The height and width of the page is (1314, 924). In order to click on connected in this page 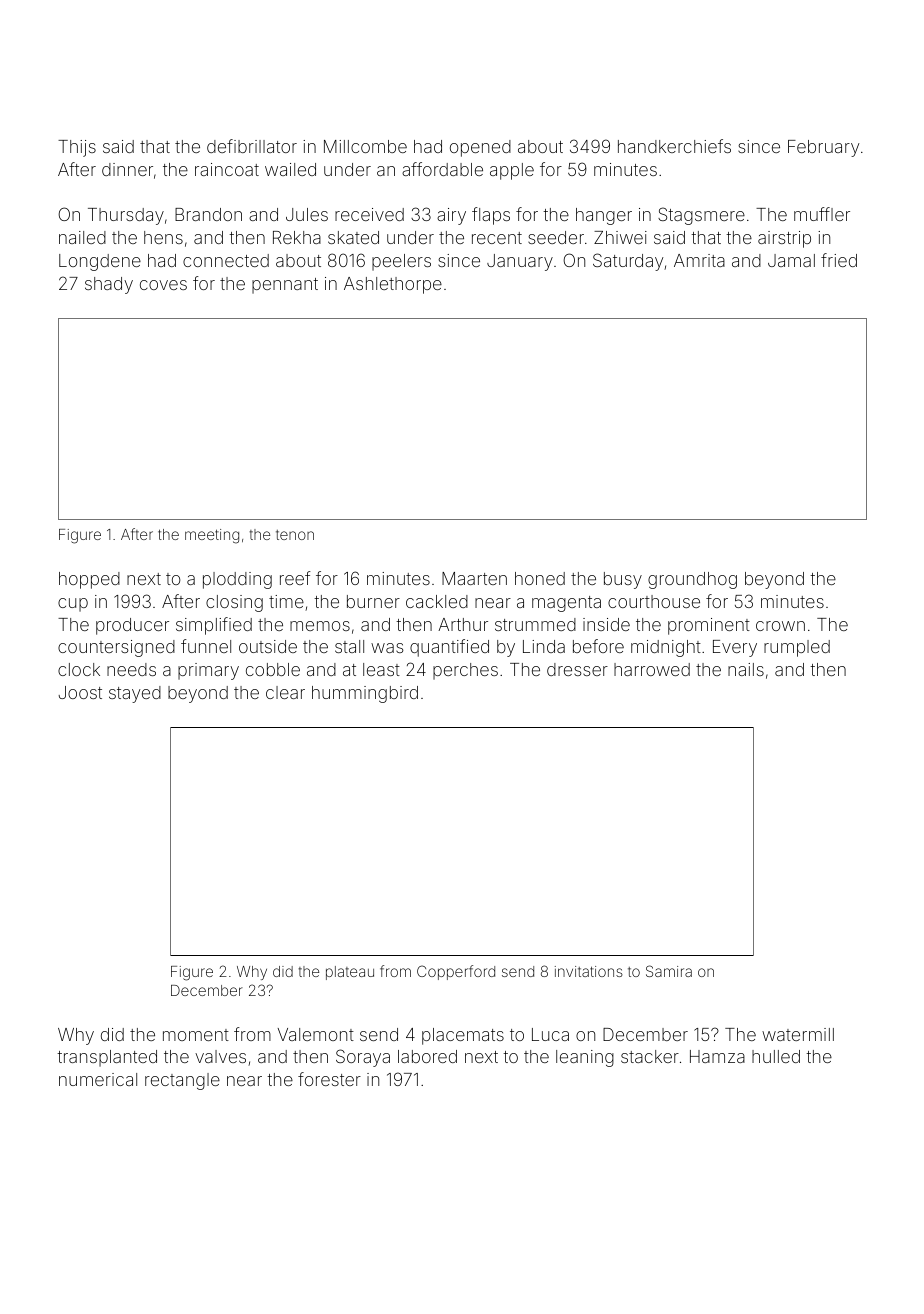, I will do `click(226, 260)`.
